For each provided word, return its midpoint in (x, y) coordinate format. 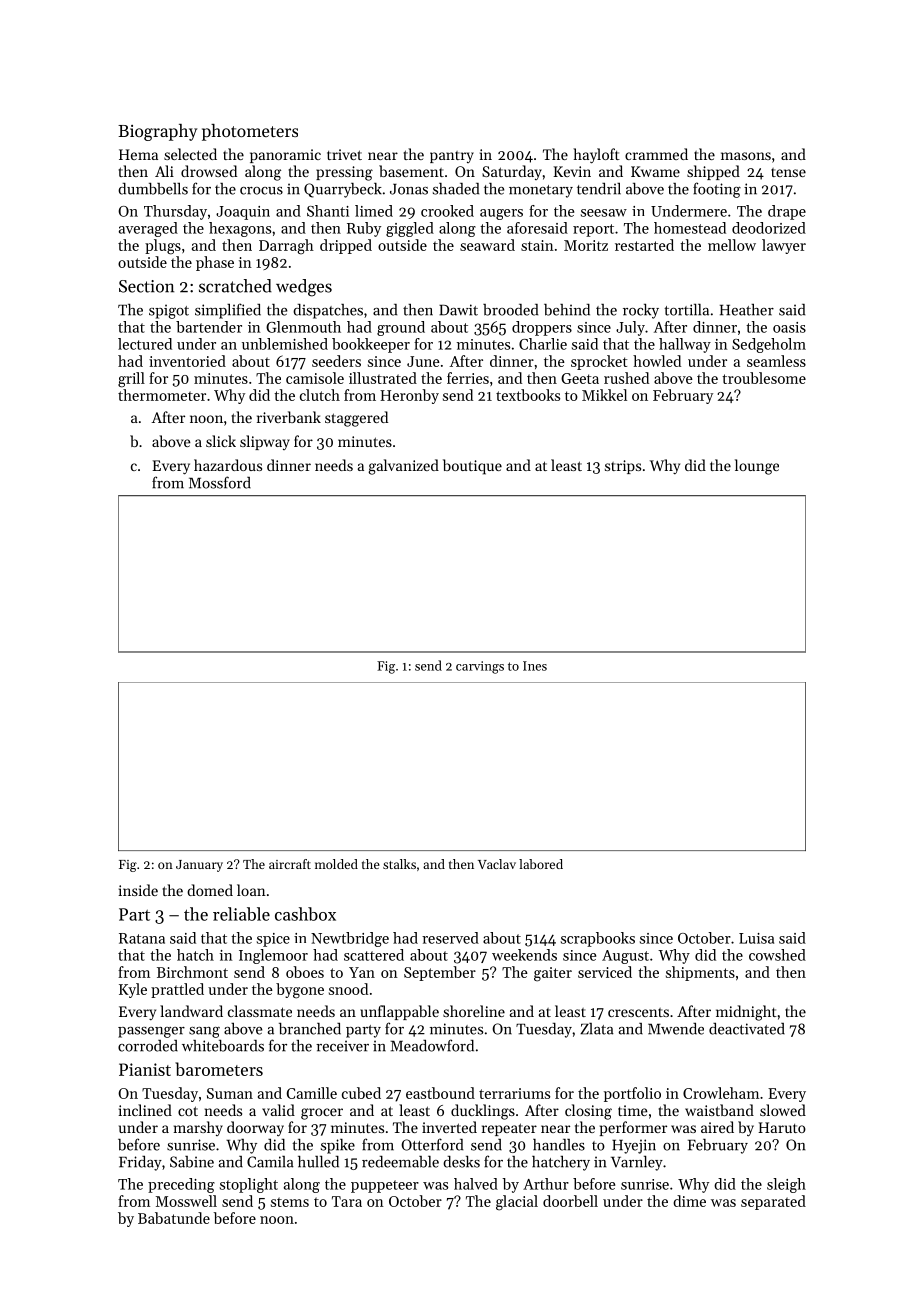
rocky (641, 311)
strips (623, 467)
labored (541, 864)
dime (689, 1201)
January (199, 866)
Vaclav (497, 864)
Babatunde (174, 1218)
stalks (399, 864)
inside (138, 890)
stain (537, 245)
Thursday (175, 212)
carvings (480, 667)
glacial (517, 1203)
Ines (535, 666)
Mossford (220, 482)
